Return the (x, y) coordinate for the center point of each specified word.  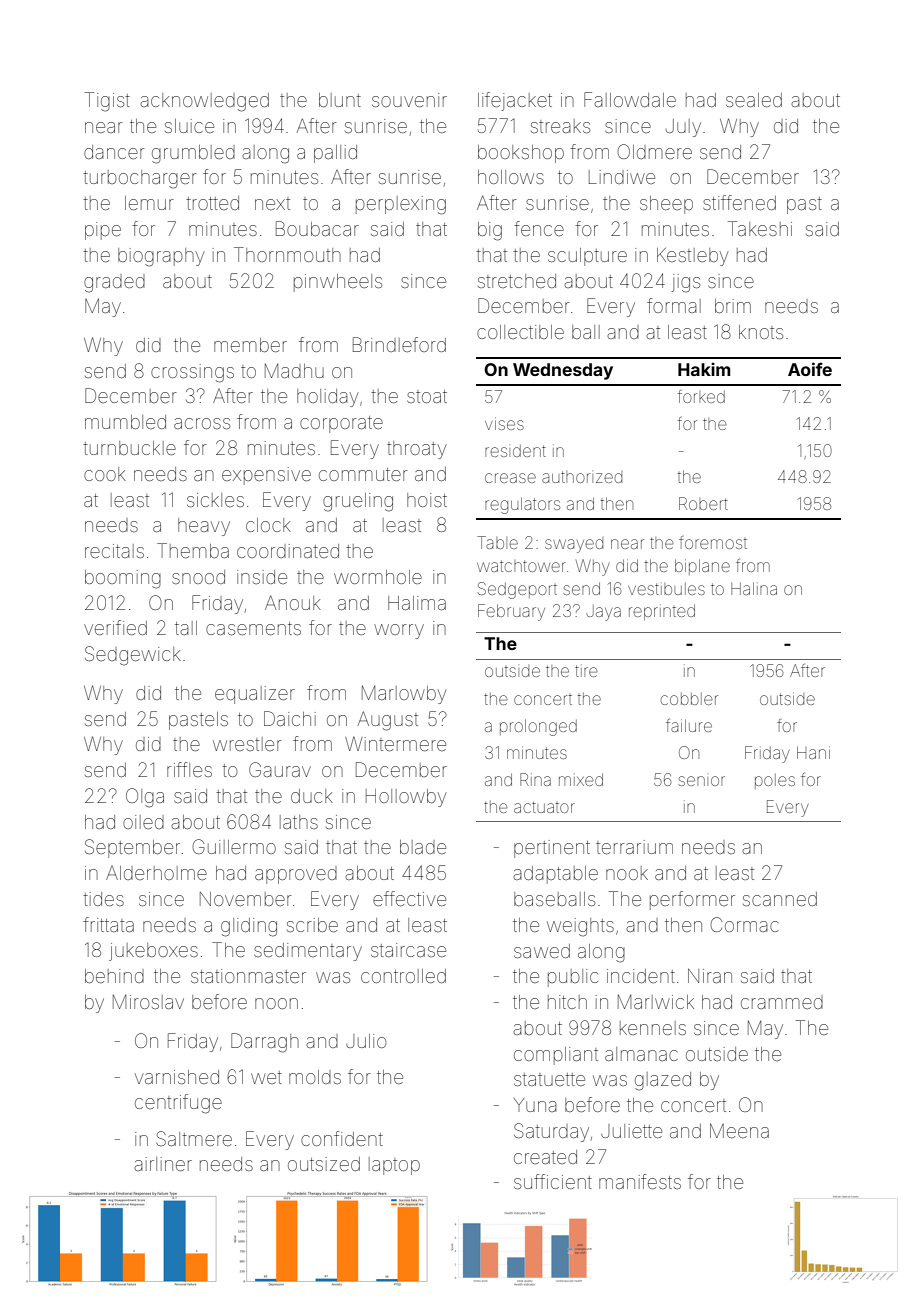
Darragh (265, 1043)
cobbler (689, 699)
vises (504, 423)
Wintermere (395, 744)
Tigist (107, 102)
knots (761, 332)
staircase (408, 950)
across (202, 423)
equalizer (255, 695)
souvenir (409, 100)
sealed (754, 100)
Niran (710, 976)
